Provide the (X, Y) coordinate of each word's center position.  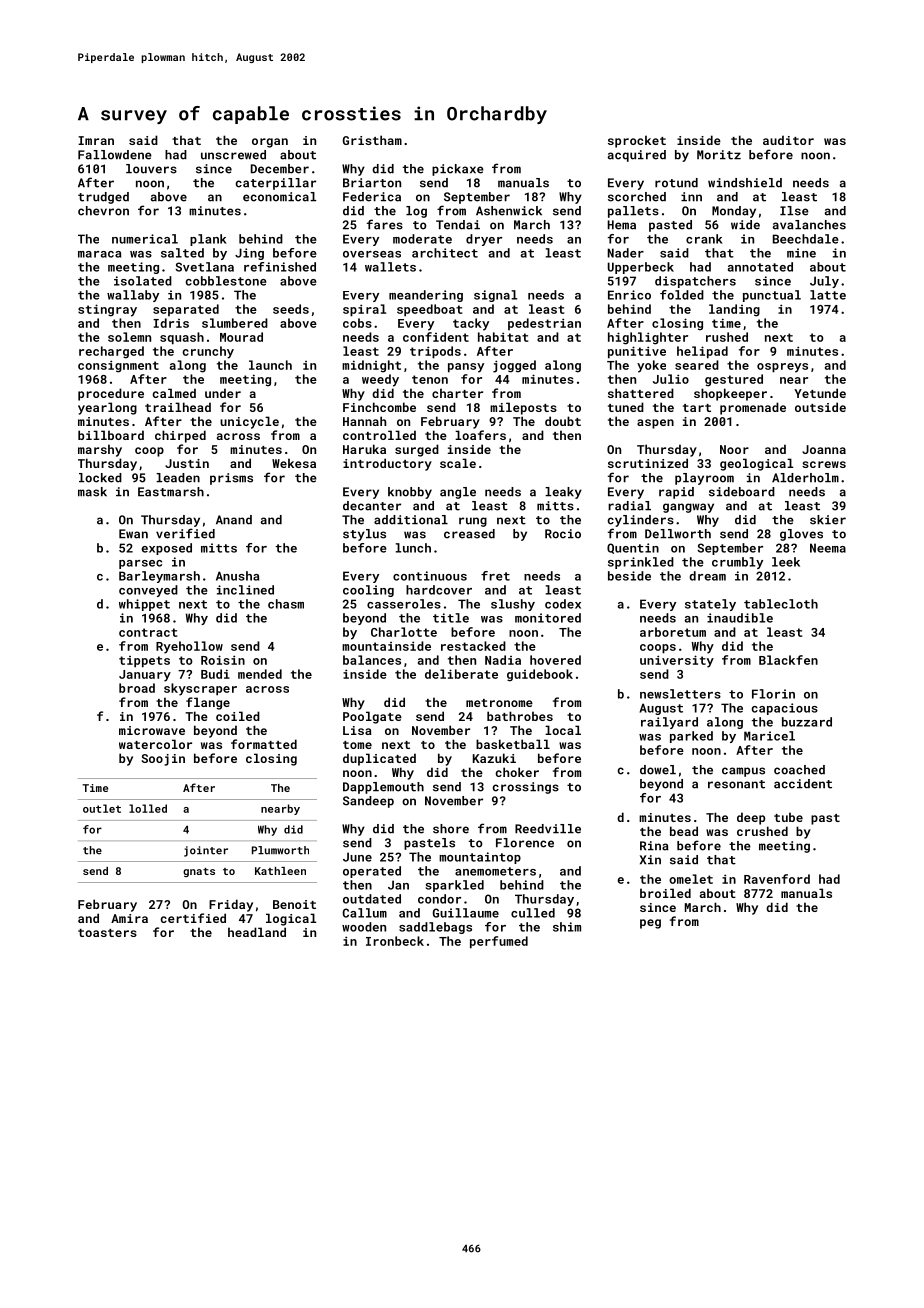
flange (208, 703)
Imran (96, 140)
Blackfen (788, 660)
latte (828, 295)
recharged (111, 352)
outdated (372, 899)
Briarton (372, 183)
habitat (503, 337)
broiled (665, 893)
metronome (499, 703)
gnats (199, 872)
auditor (788, 140)
